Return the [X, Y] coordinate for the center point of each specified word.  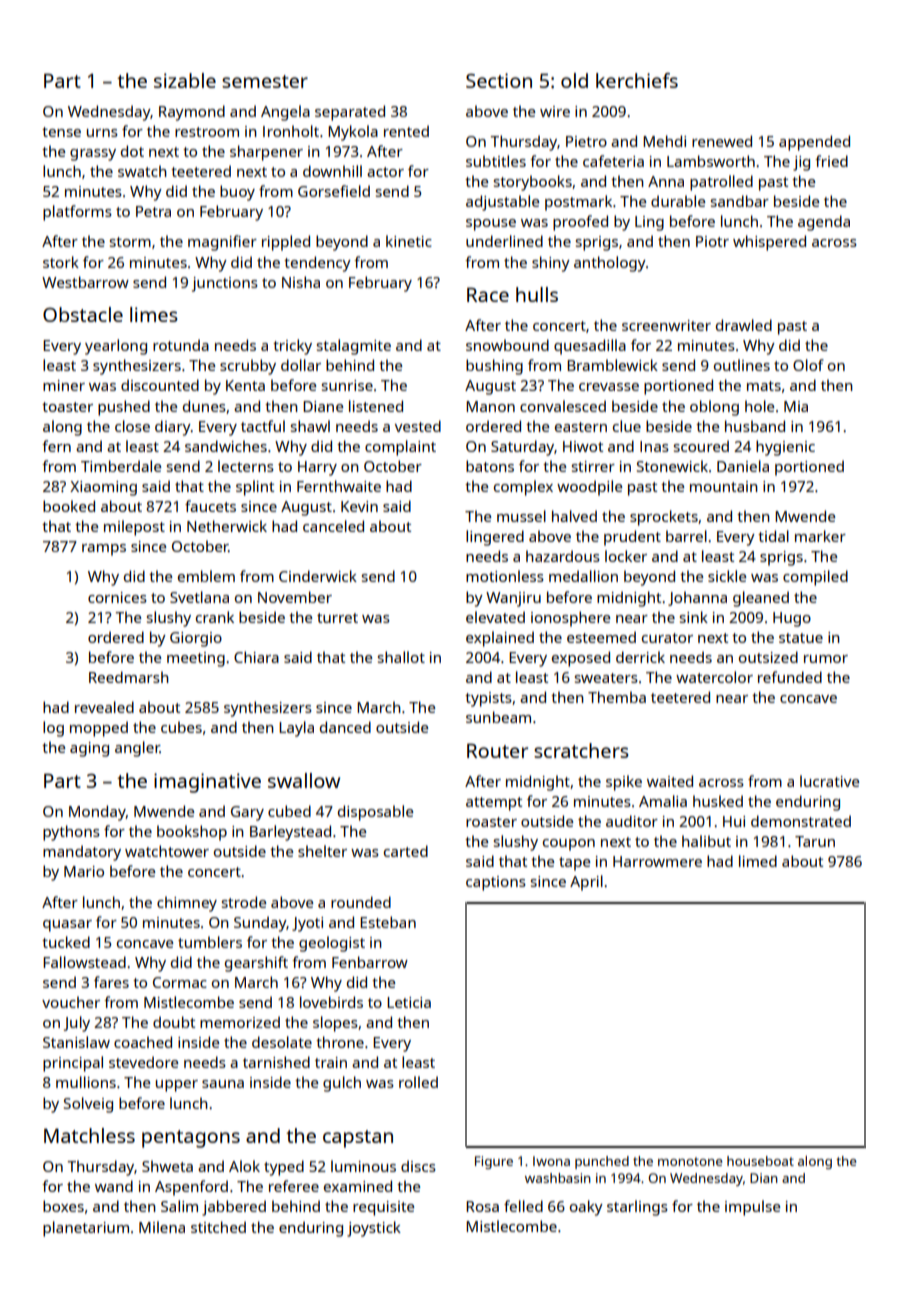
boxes [63, 1206]
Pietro [586, 141]
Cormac [180, 982]
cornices [117, 597]
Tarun [815, 841]
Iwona [551, 1161]
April [586, 883]
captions [496, 883]
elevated [495, 617]
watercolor [714, 677]
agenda [824, 223]
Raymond [192, 113]
